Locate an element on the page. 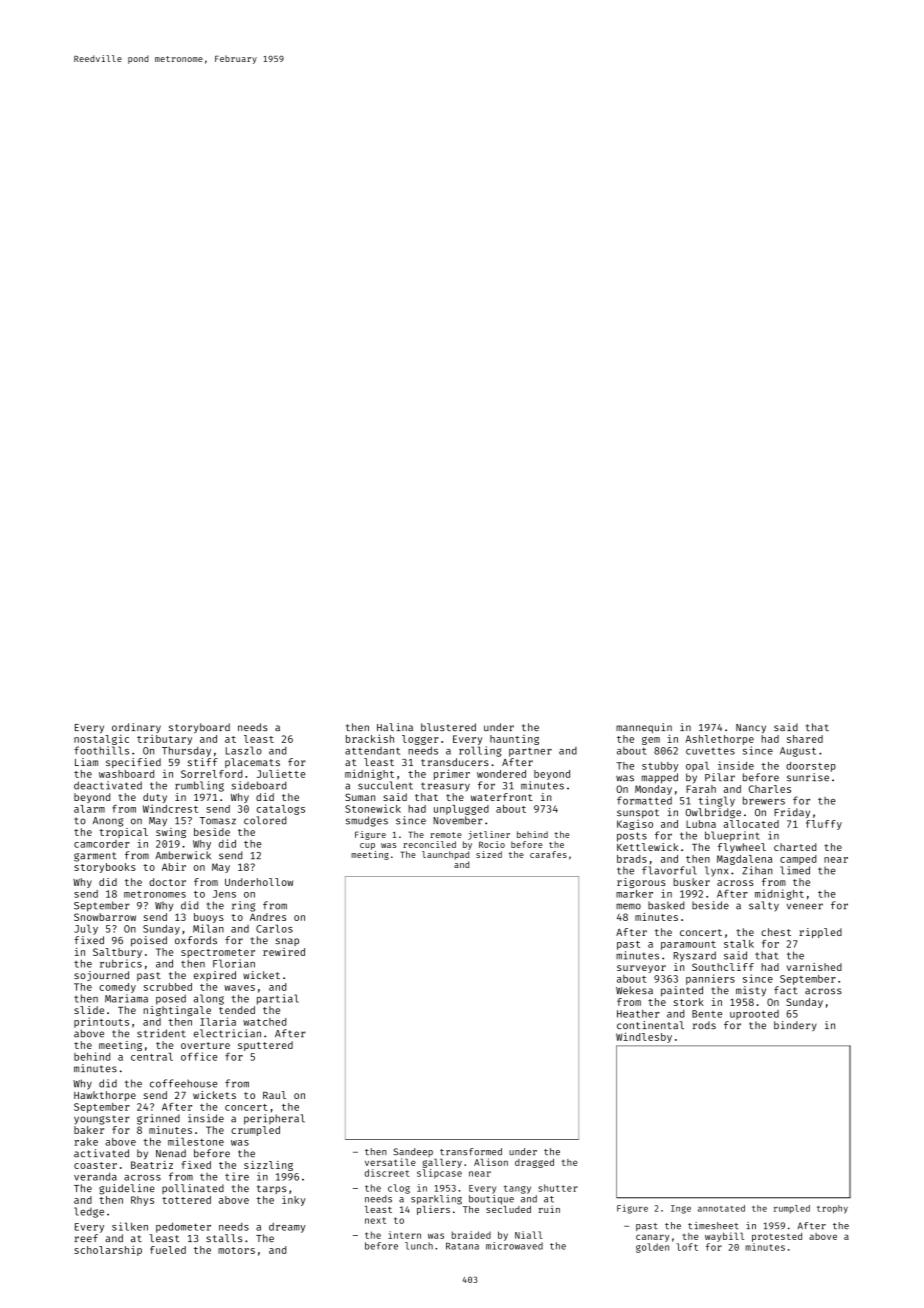 The width and height of the image is (924, 1308). dragged is located at coordinates (534, 1163).
